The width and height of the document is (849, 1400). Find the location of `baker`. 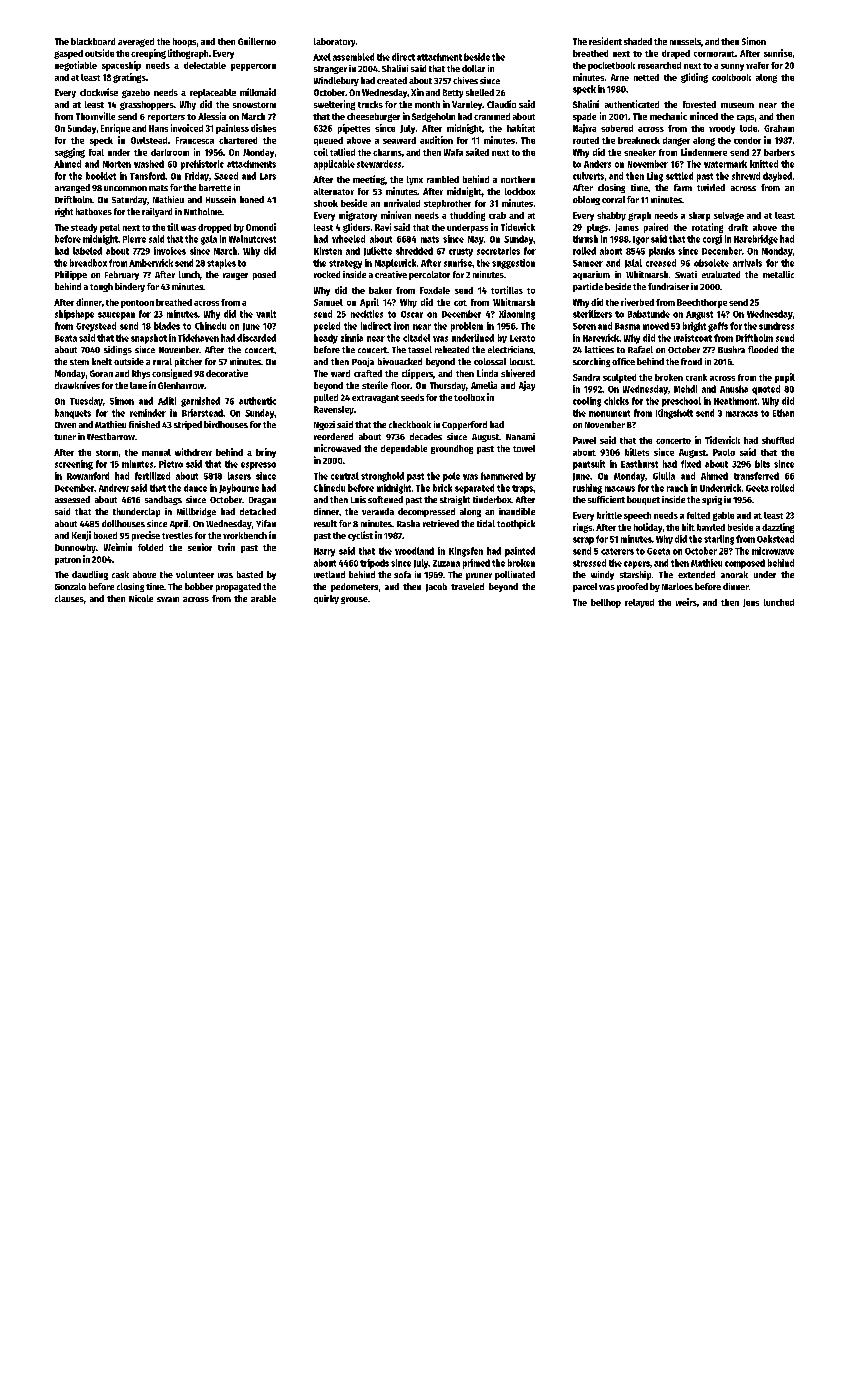

baker is located at coordinates (380, 290).
